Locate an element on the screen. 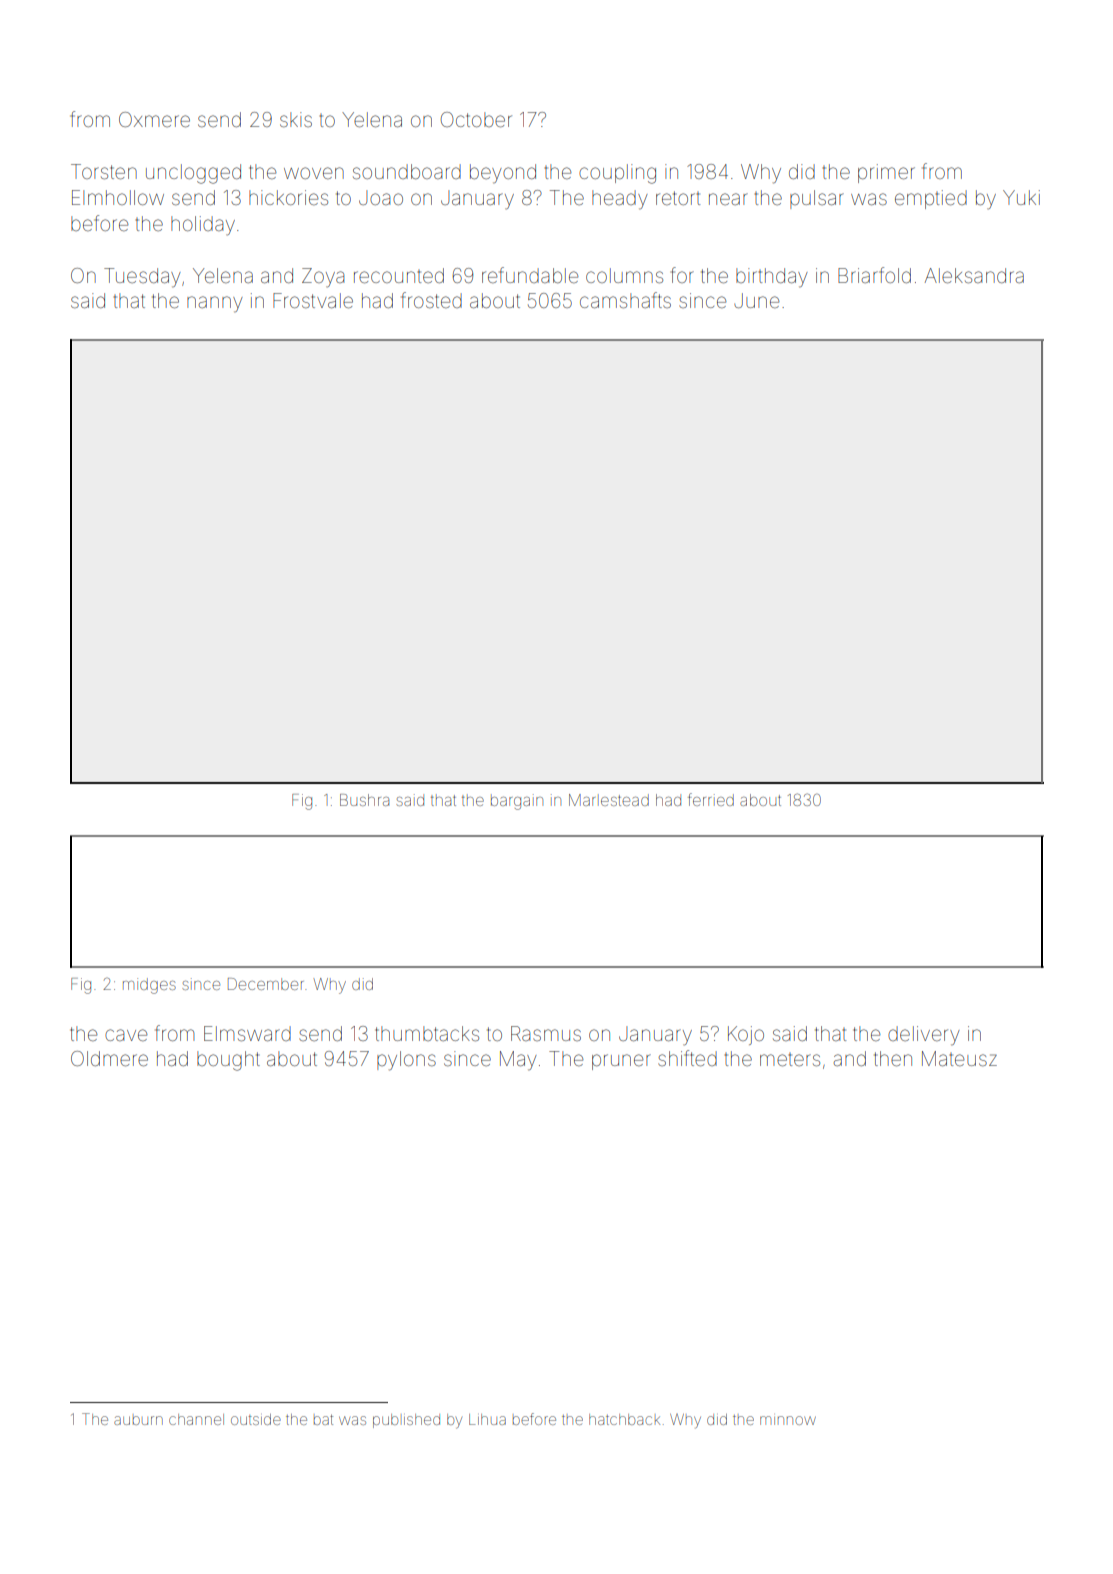 The image size is (1113, 1574). thumbtacks is located at coordinates (427, 1033).
